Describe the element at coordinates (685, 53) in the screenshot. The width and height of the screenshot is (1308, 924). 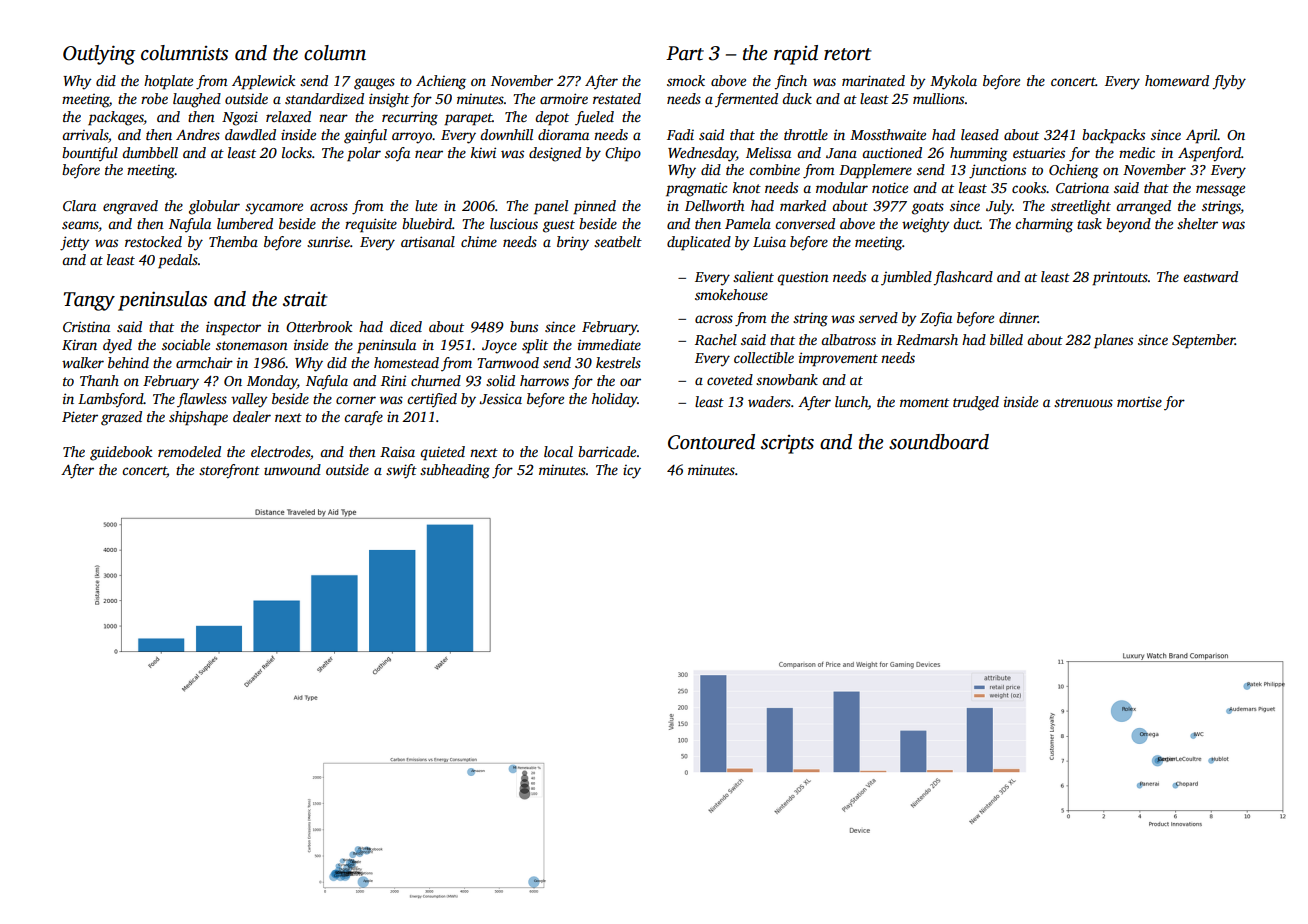
I see `Part` at that location.
